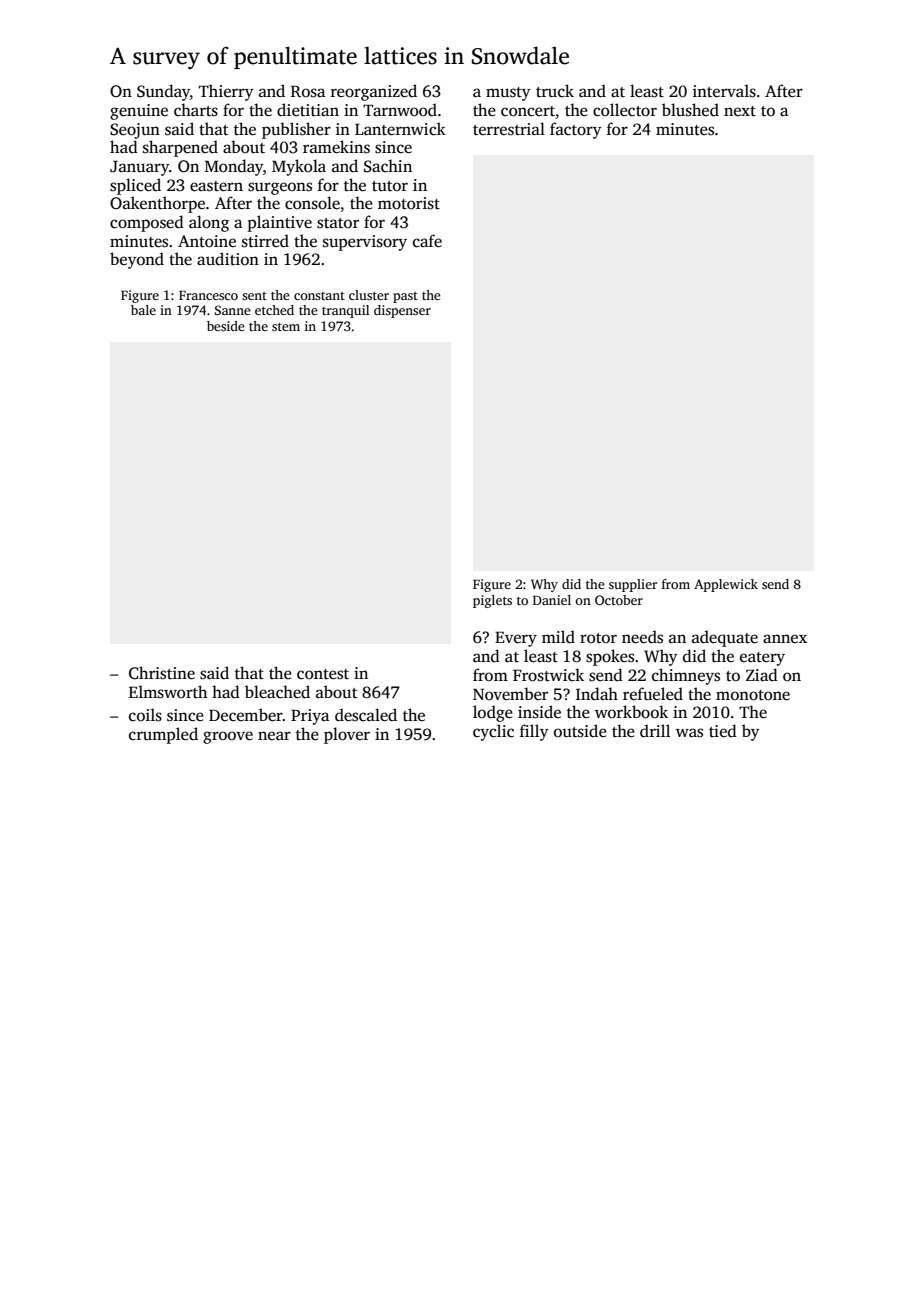 The height and width of the document is (1308, 924). Describe the element at coordinates (740, 111) in the document. I see `next` at that location.
